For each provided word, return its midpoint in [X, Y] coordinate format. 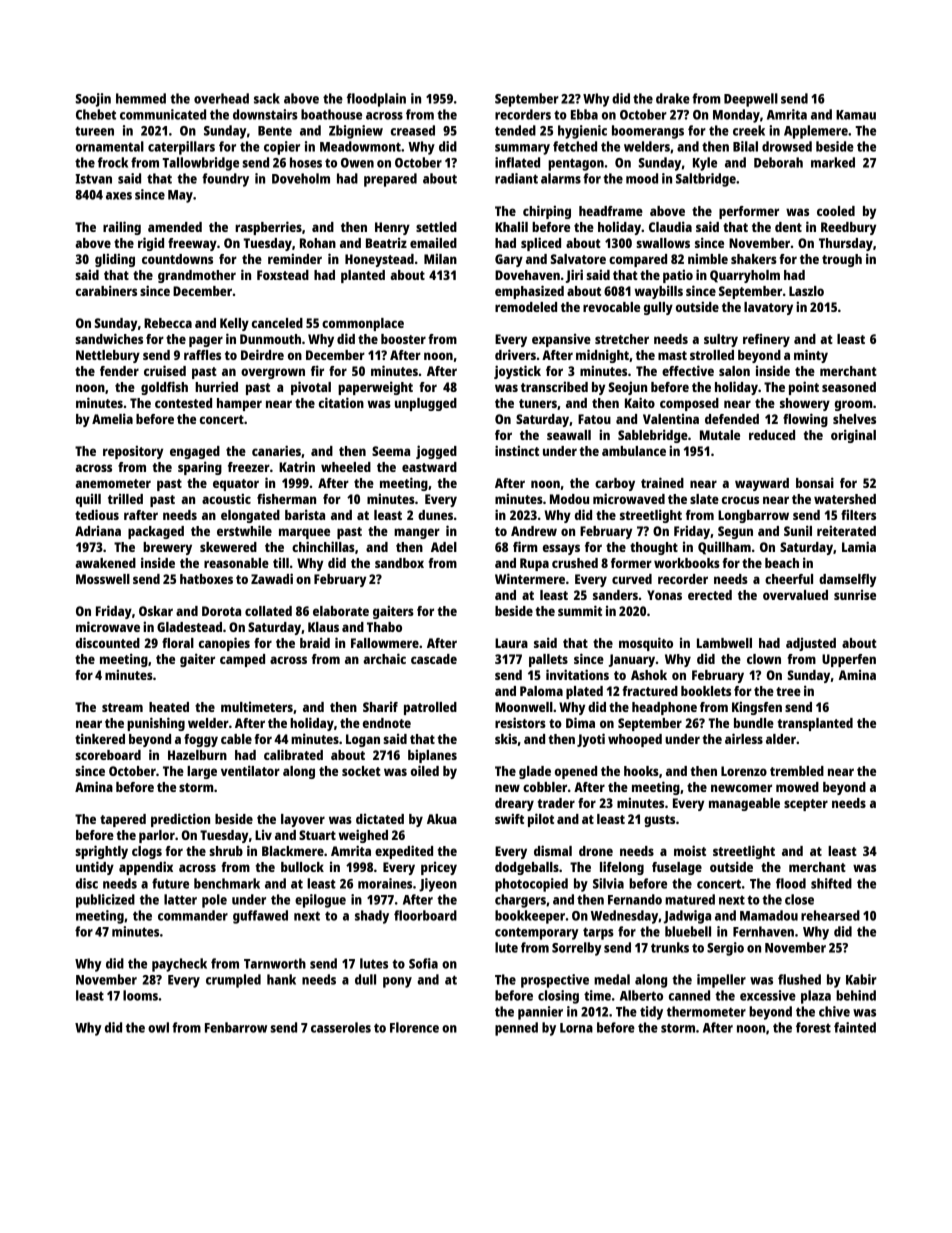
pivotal [311, 388]
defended [732, 419]
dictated [380, 819]
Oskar [156, 611]
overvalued [795, 595]
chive [834, 1011]
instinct [517, 450]
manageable [744, 804]
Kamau [856, 115]
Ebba [584, 114]
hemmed [141, 98]
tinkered [100, 738]
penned [516, 1029]
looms [140, 995]
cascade [434, 659]
